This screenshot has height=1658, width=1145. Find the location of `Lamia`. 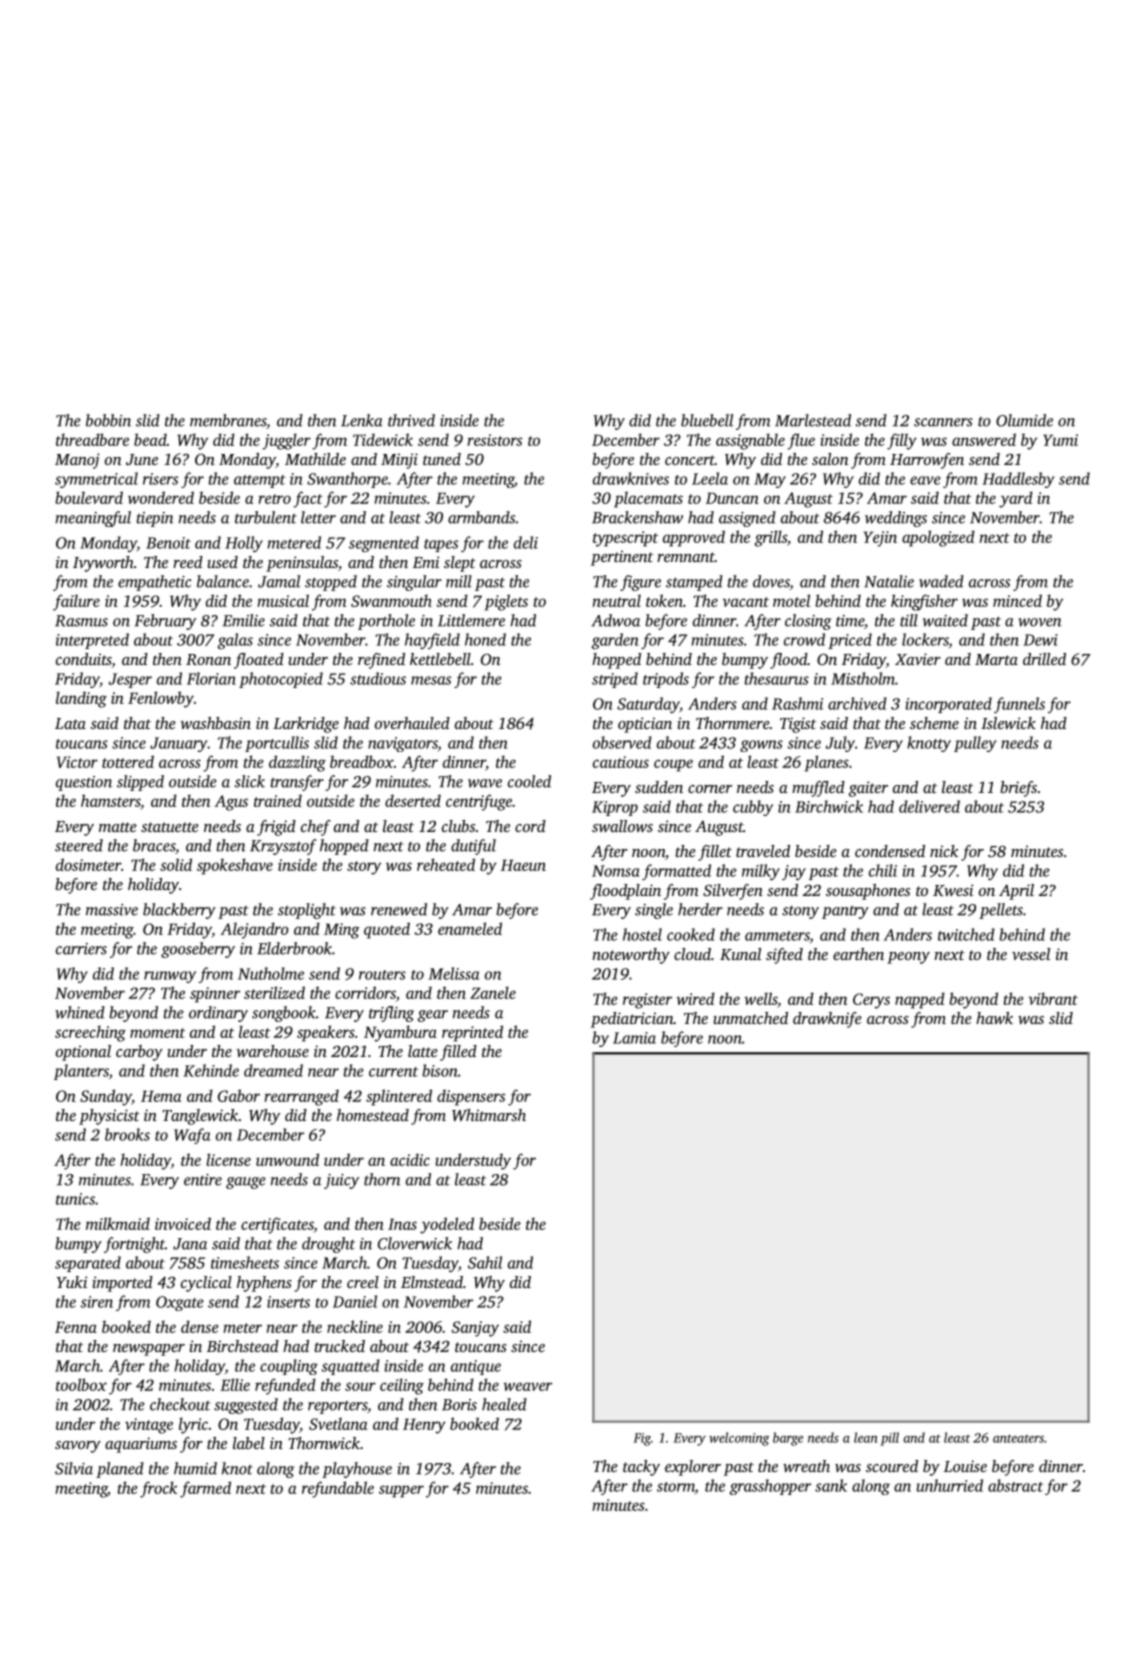

Lamia is located at coordinates (634, 1038).
